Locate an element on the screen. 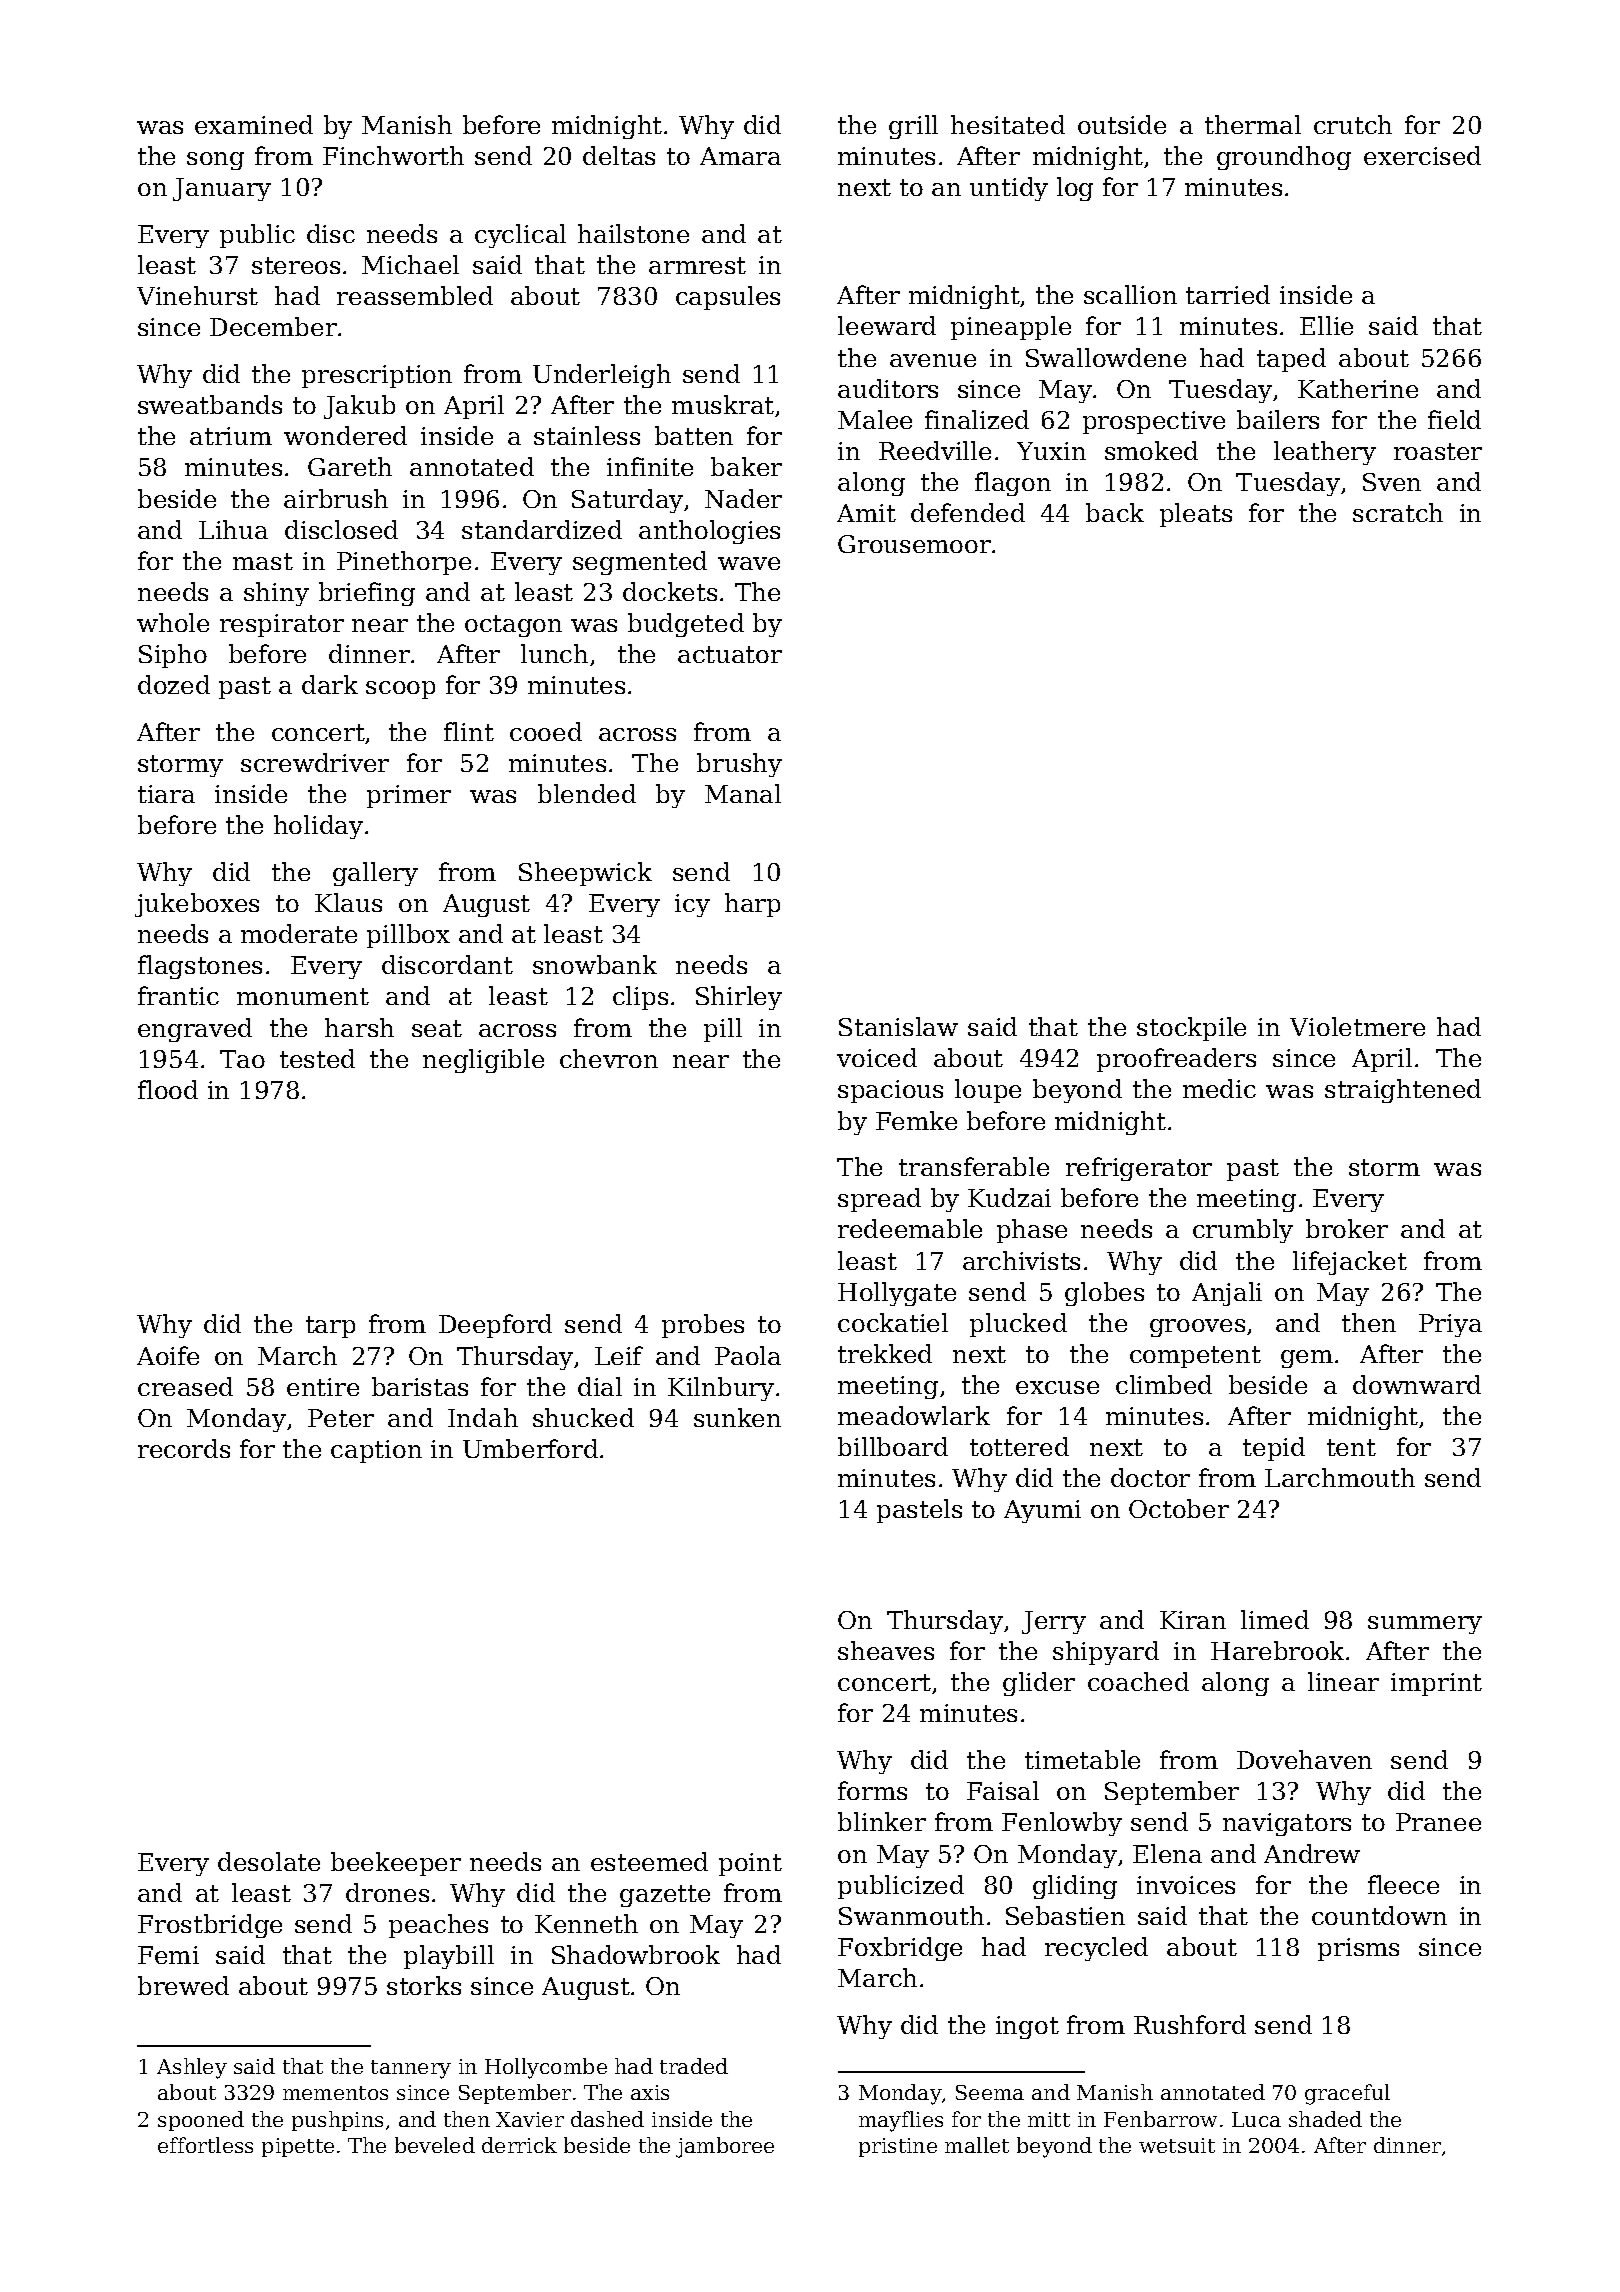 The width and height of the screenshot is (1620, 2292). Fenlowby is located at coordinates (1062, 1824).
